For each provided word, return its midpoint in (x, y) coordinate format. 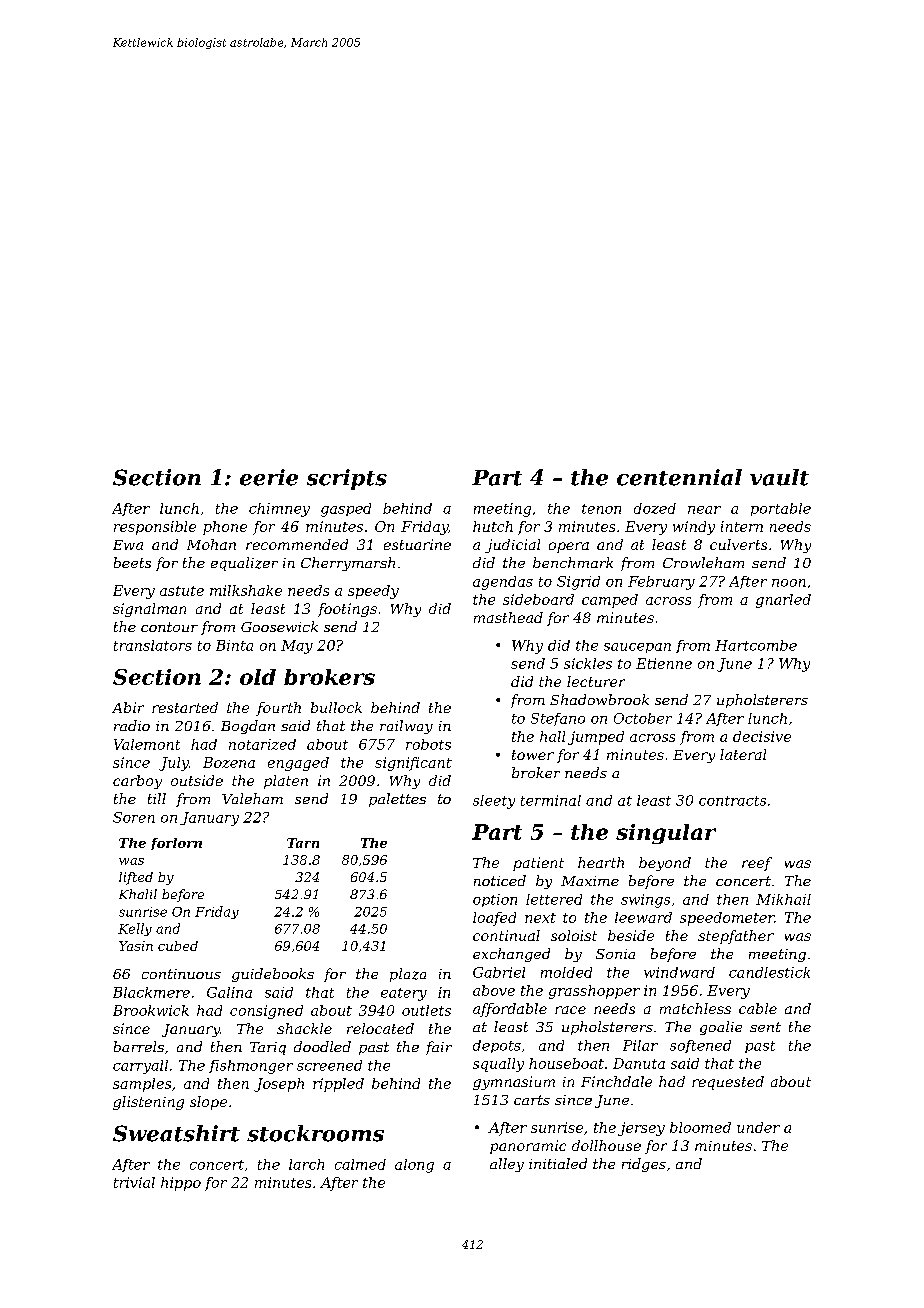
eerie (269, 477)
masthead (508, 617)
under (758, 1127)
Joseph (279, 1085)
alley (507, 1165)
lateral (743, 754)
